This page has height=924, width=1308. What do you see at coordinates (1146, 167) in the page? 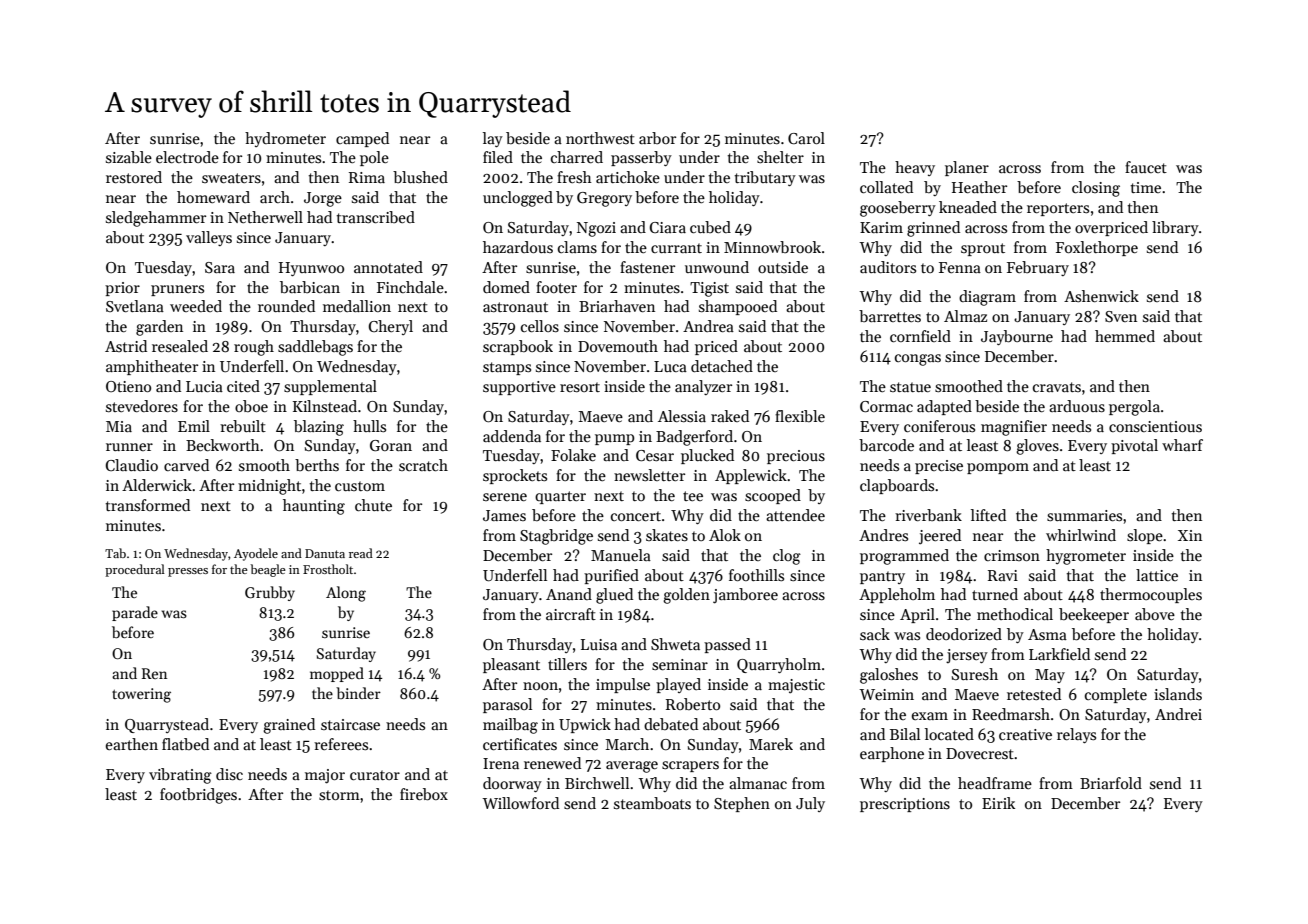
I see `faucet` at bounding box center [1146, 167].
